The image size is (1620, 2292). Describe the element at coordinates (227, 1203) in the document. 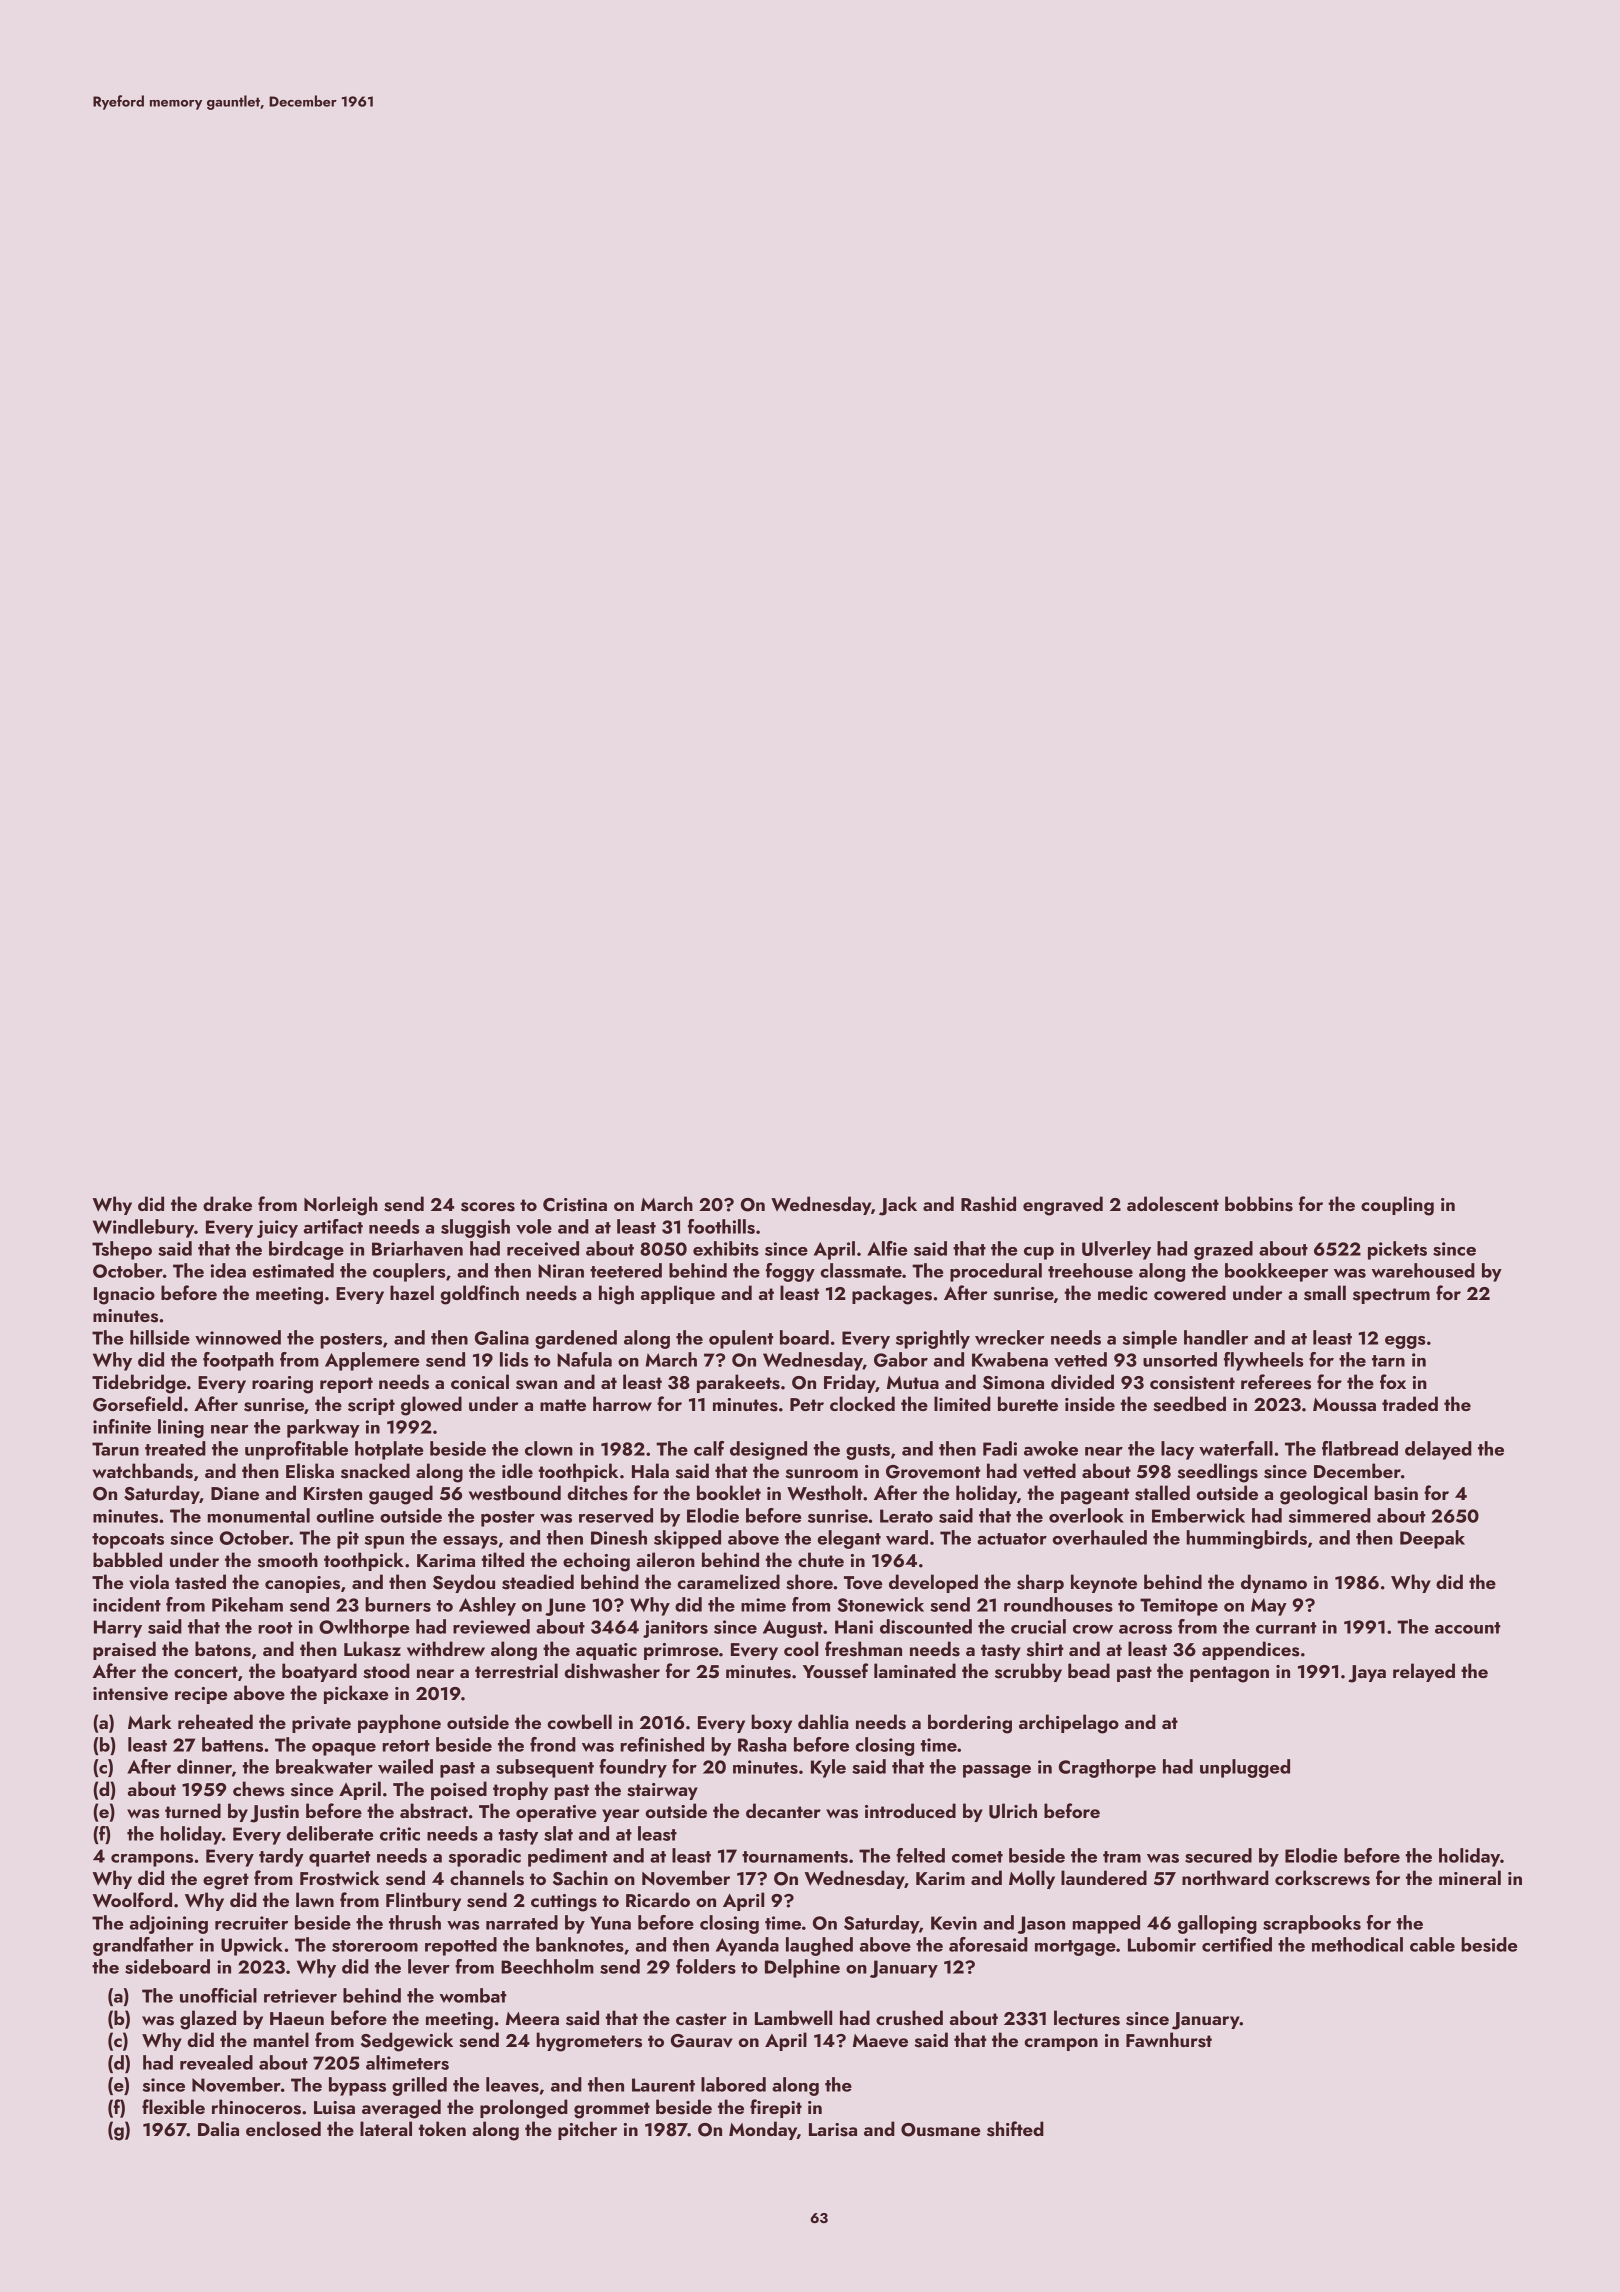

I see `drake` at that location.
